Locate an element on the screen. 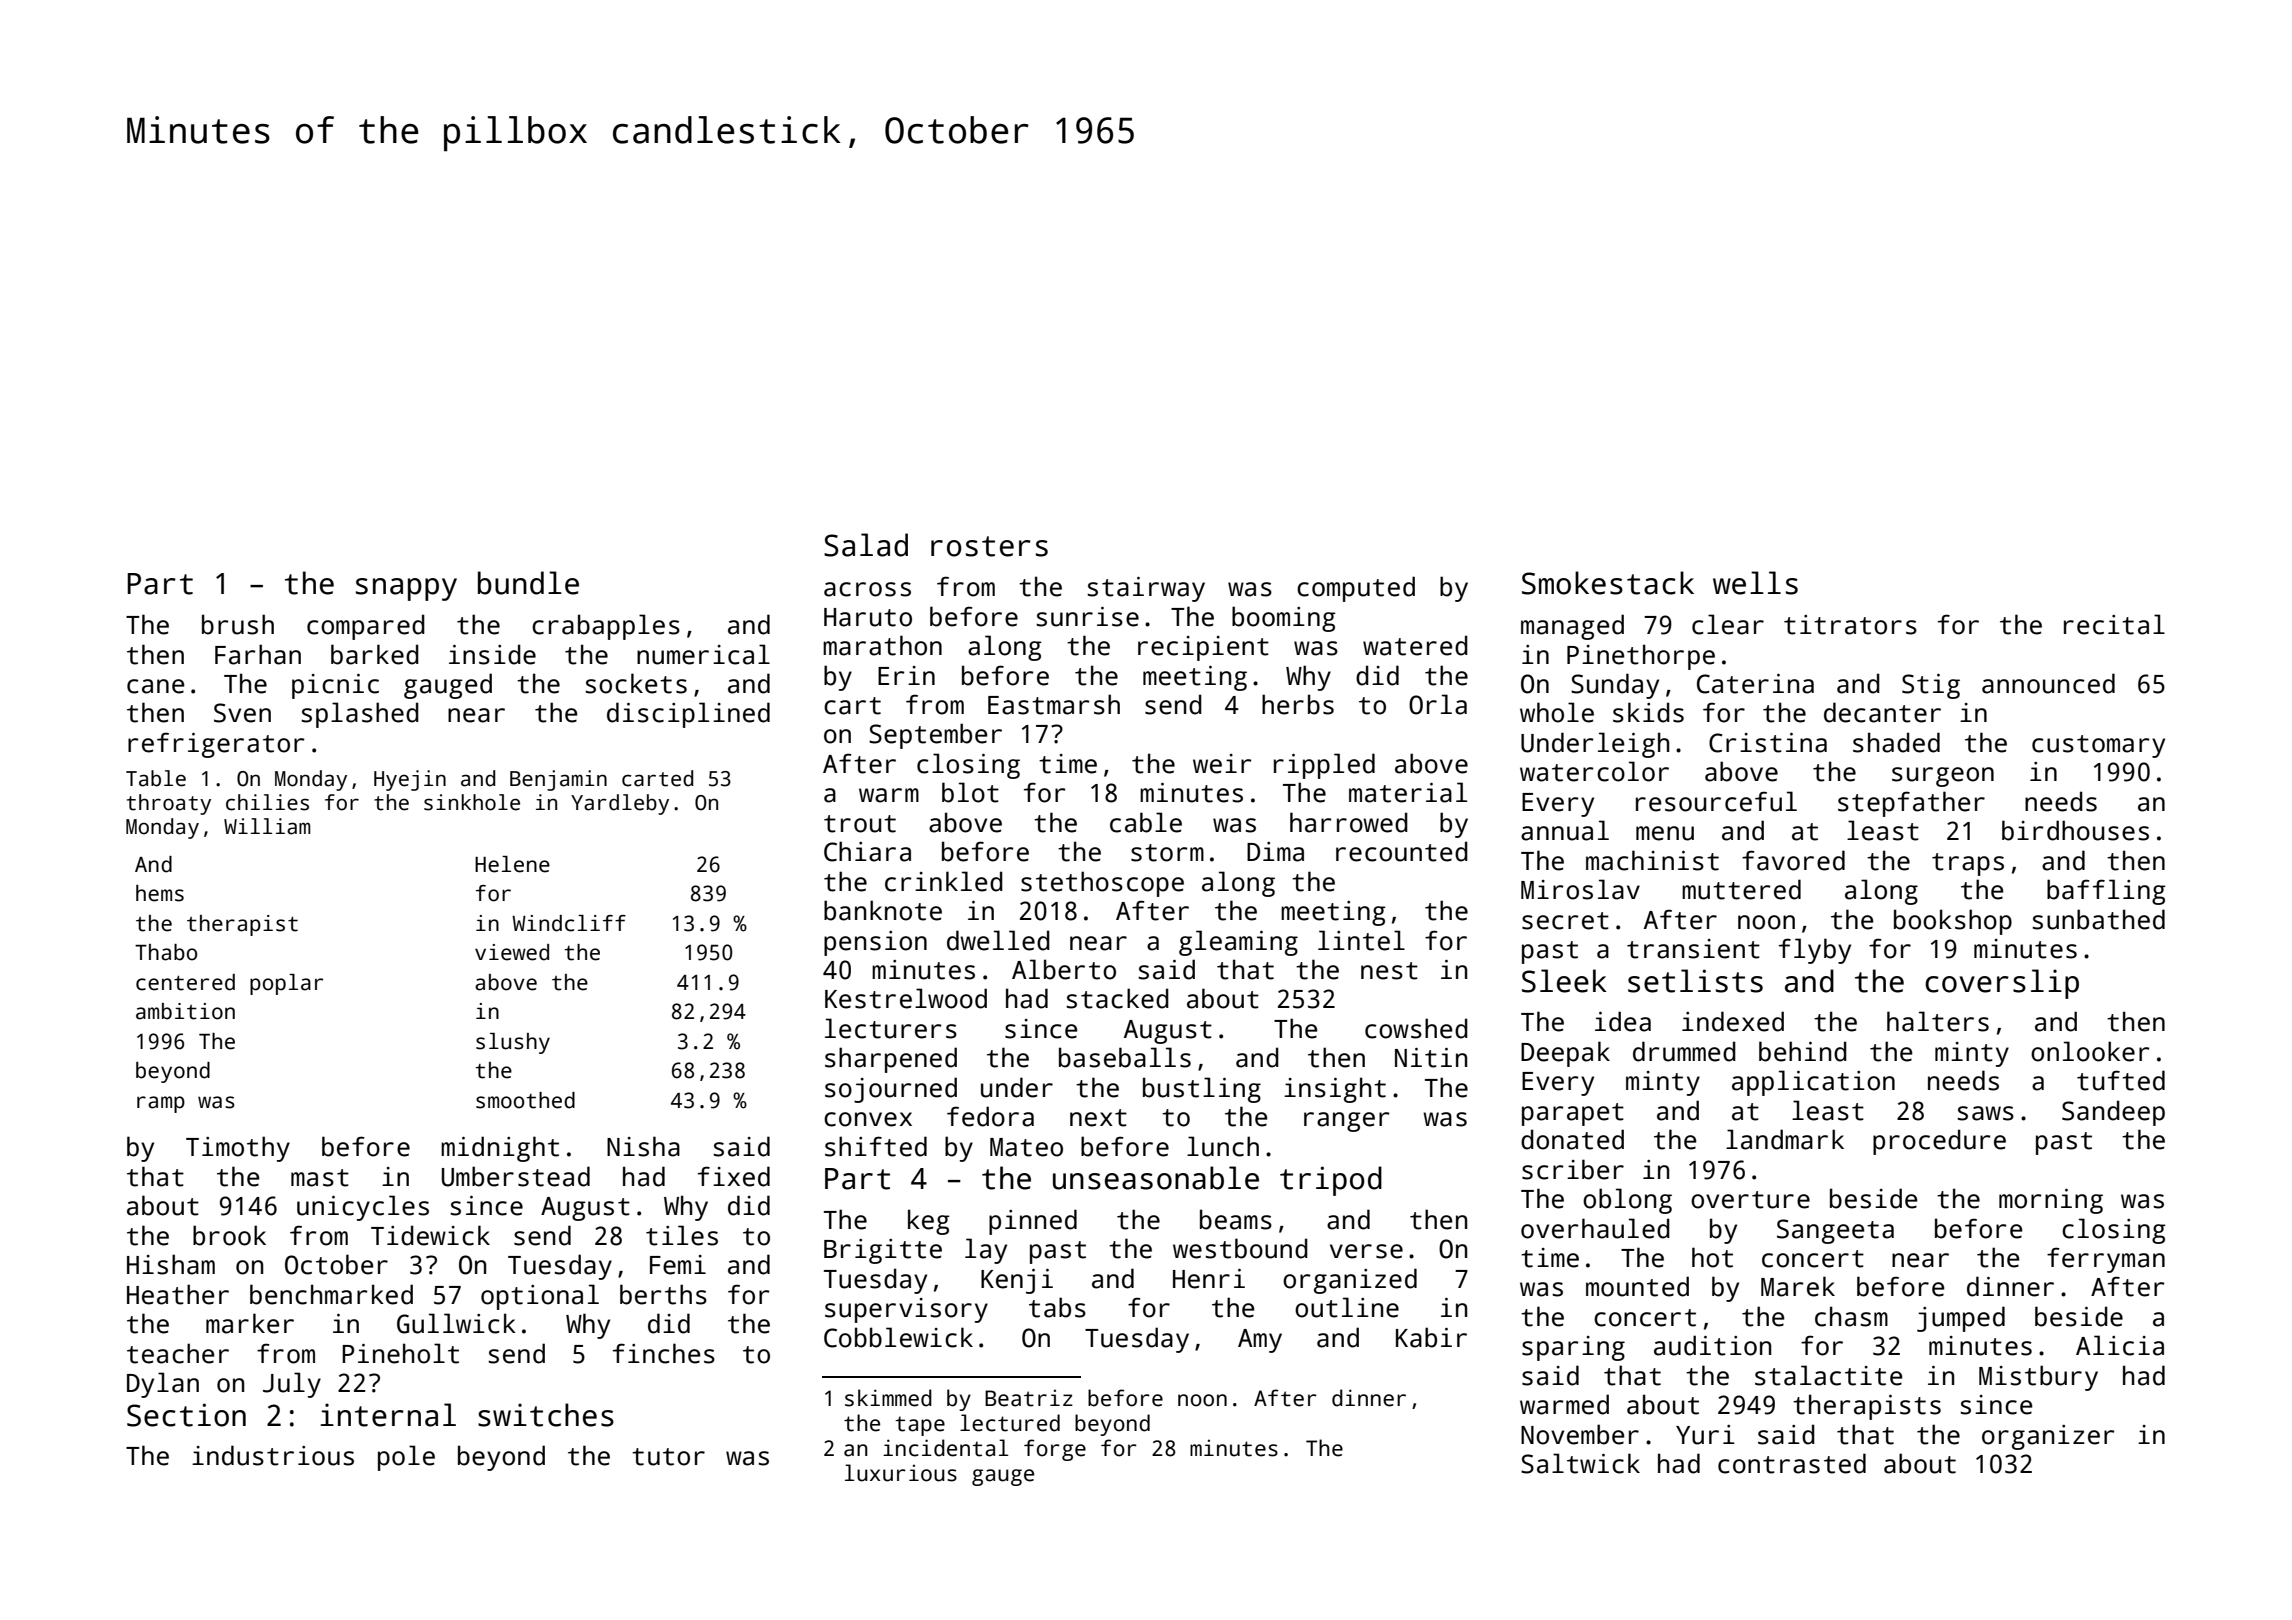  clear is located at coordinates (1728, 624).
